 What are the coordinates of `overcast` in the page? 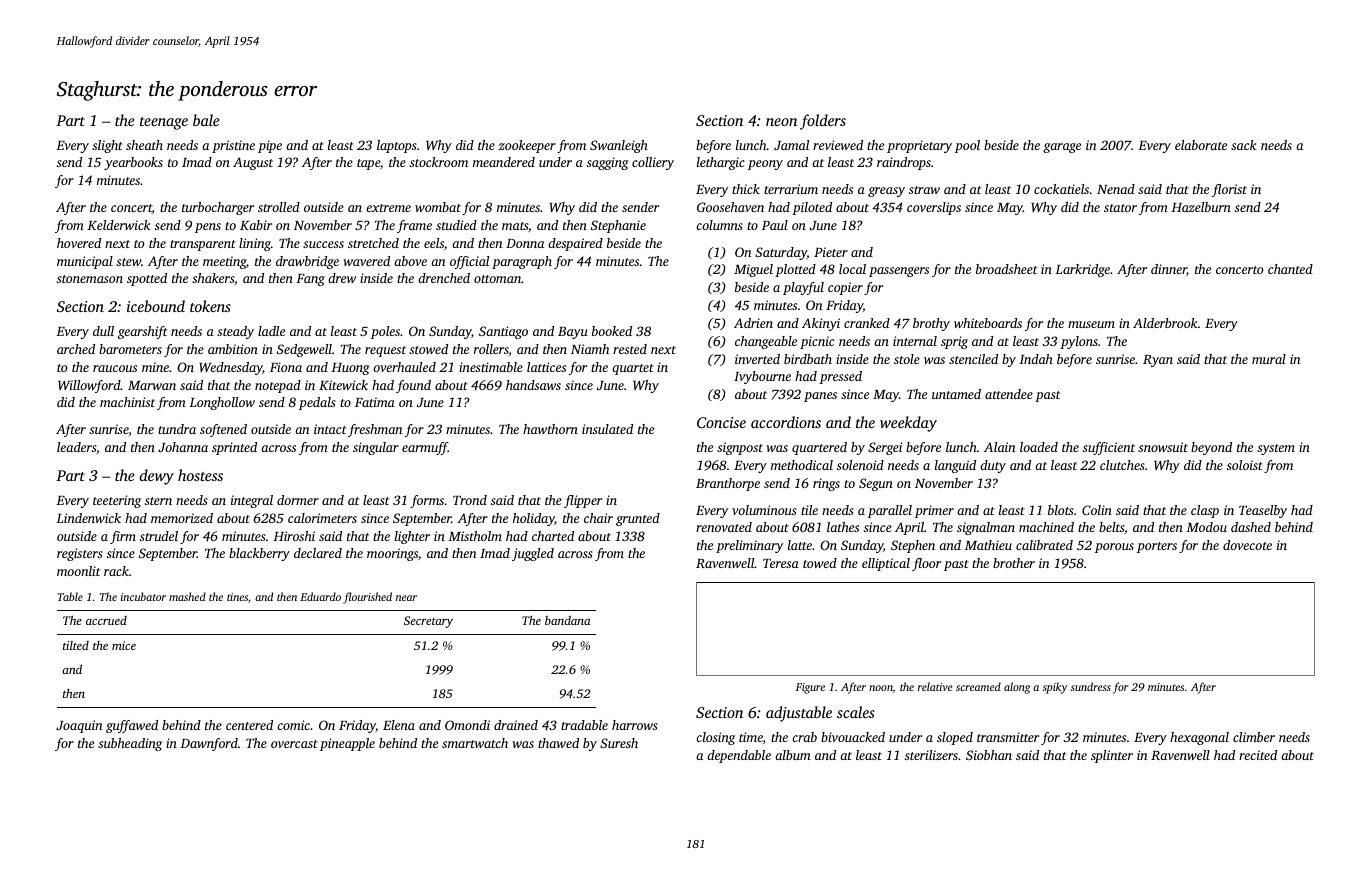 It's located at (294, 744).
